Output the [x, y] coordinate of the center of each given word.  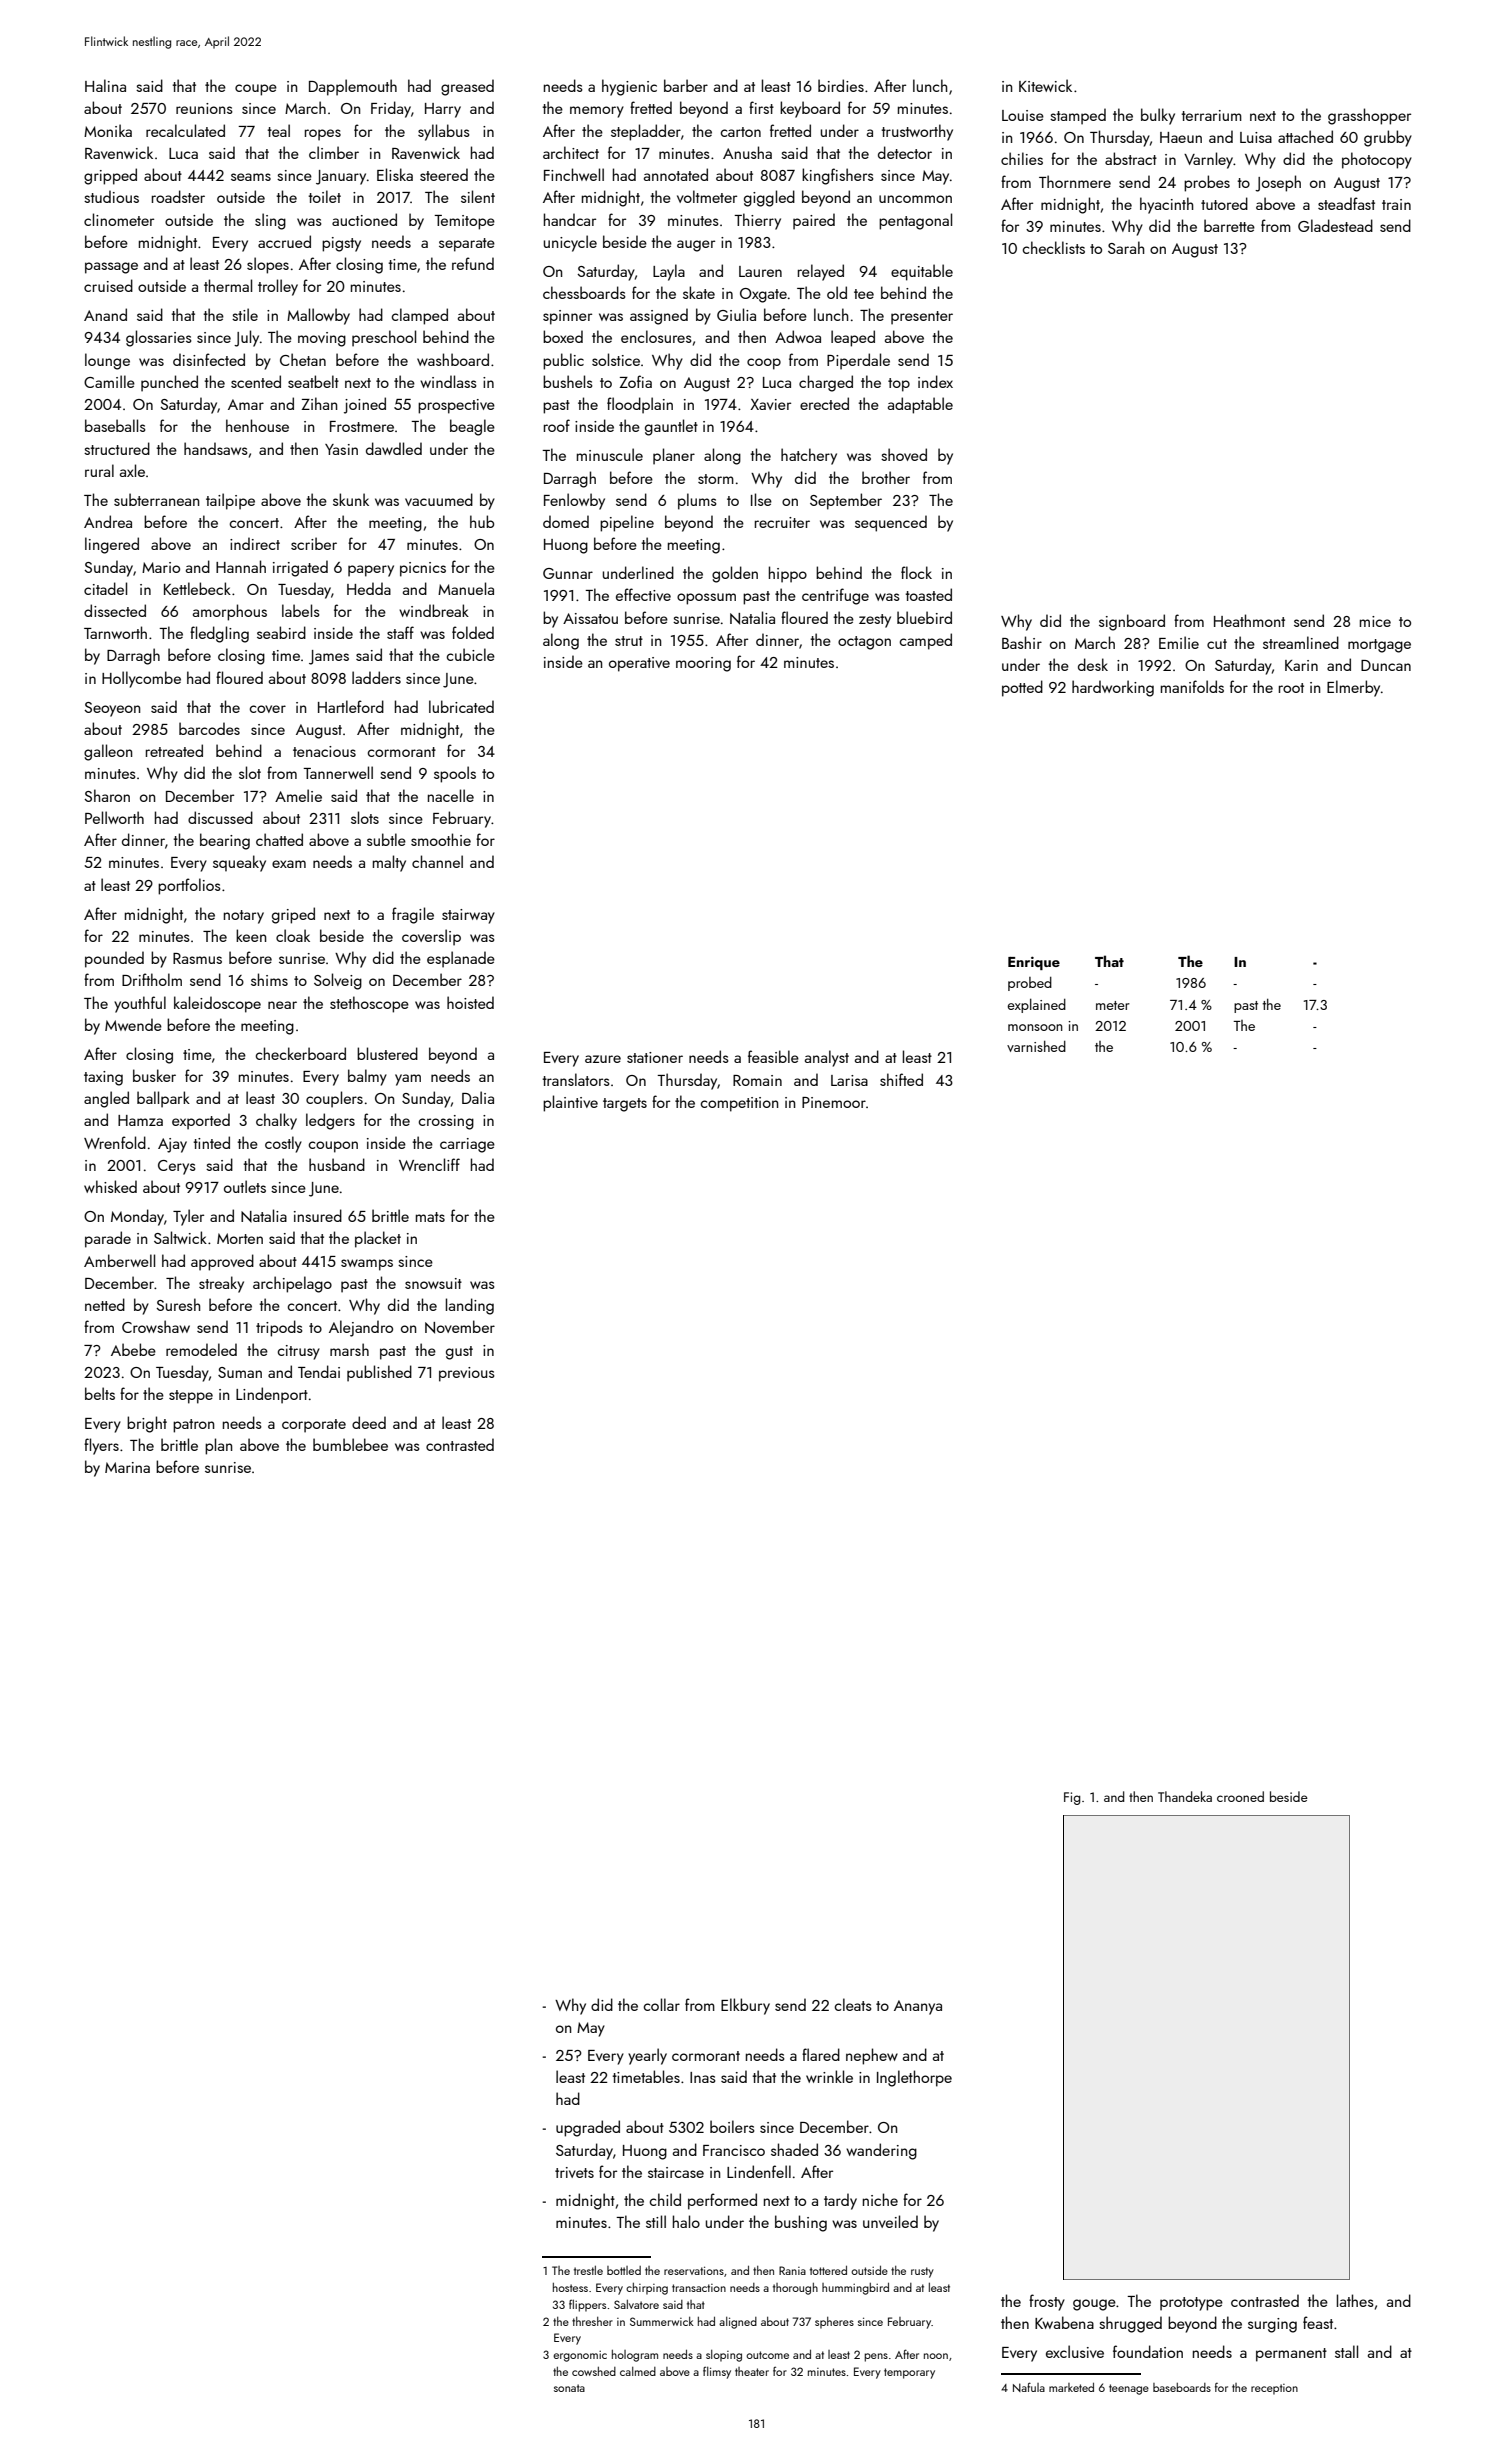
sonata [569, 2388]
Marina [127, 1467]
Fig [1072, 1798]
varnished [1036, 1046]
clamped [419, 316]
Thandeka [1185, 1796]
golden [735, 574]
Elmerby [1353, 688]
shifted [901, 1079]
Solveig [338, 981]
